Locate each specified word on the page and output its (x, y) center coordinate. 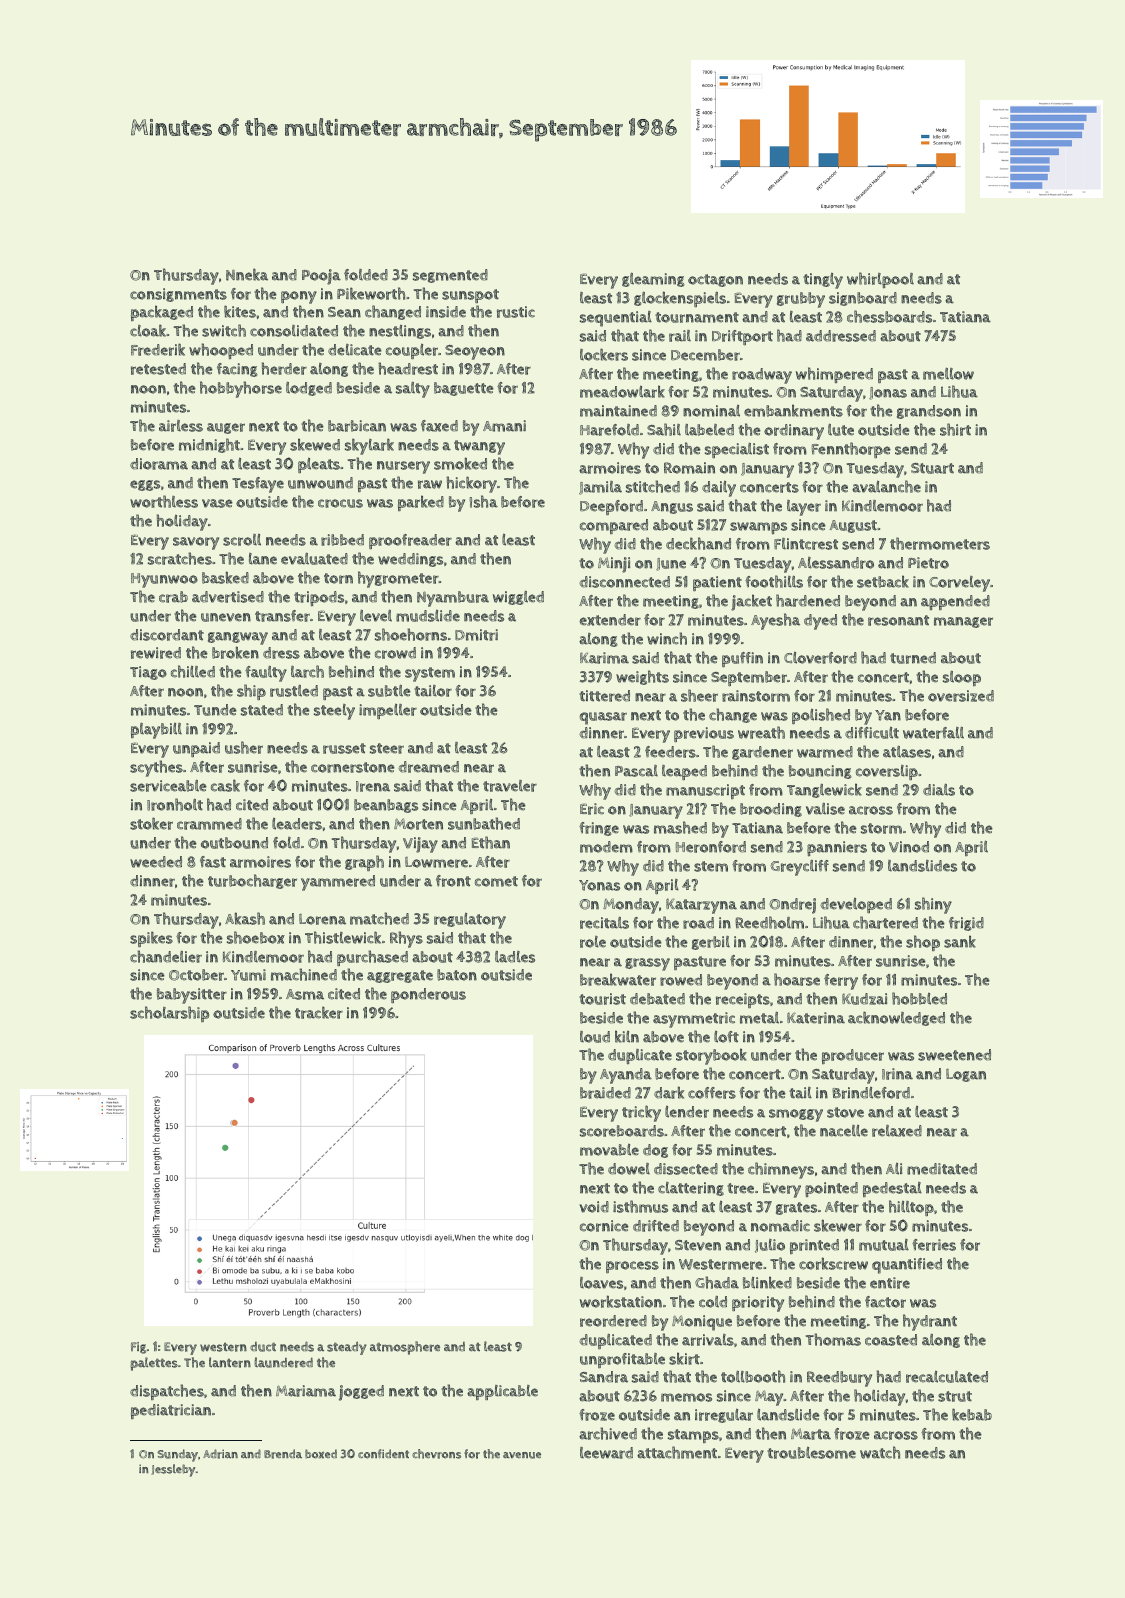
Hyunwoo (164, 580)
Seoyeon (475, 352)
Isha (484, 501)
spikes (151, 939)
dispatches (167, 1392)
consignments (178, 295)
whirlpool (880, 280)
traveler (510, 786)
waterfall (933, 733)
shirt (955, 429)
